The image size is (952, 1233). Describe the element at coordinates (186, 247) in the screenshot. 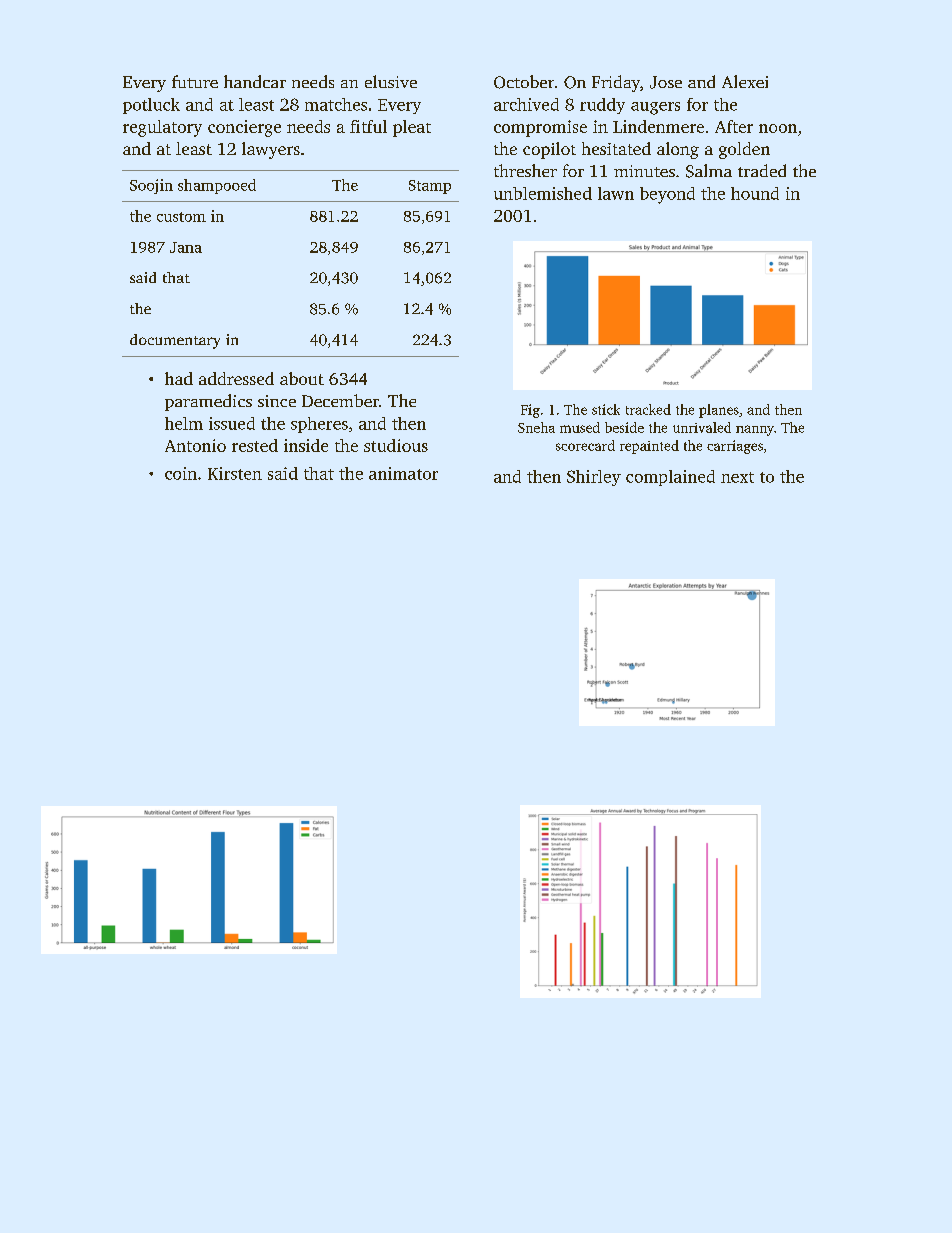

I see `Jana` at that location.
